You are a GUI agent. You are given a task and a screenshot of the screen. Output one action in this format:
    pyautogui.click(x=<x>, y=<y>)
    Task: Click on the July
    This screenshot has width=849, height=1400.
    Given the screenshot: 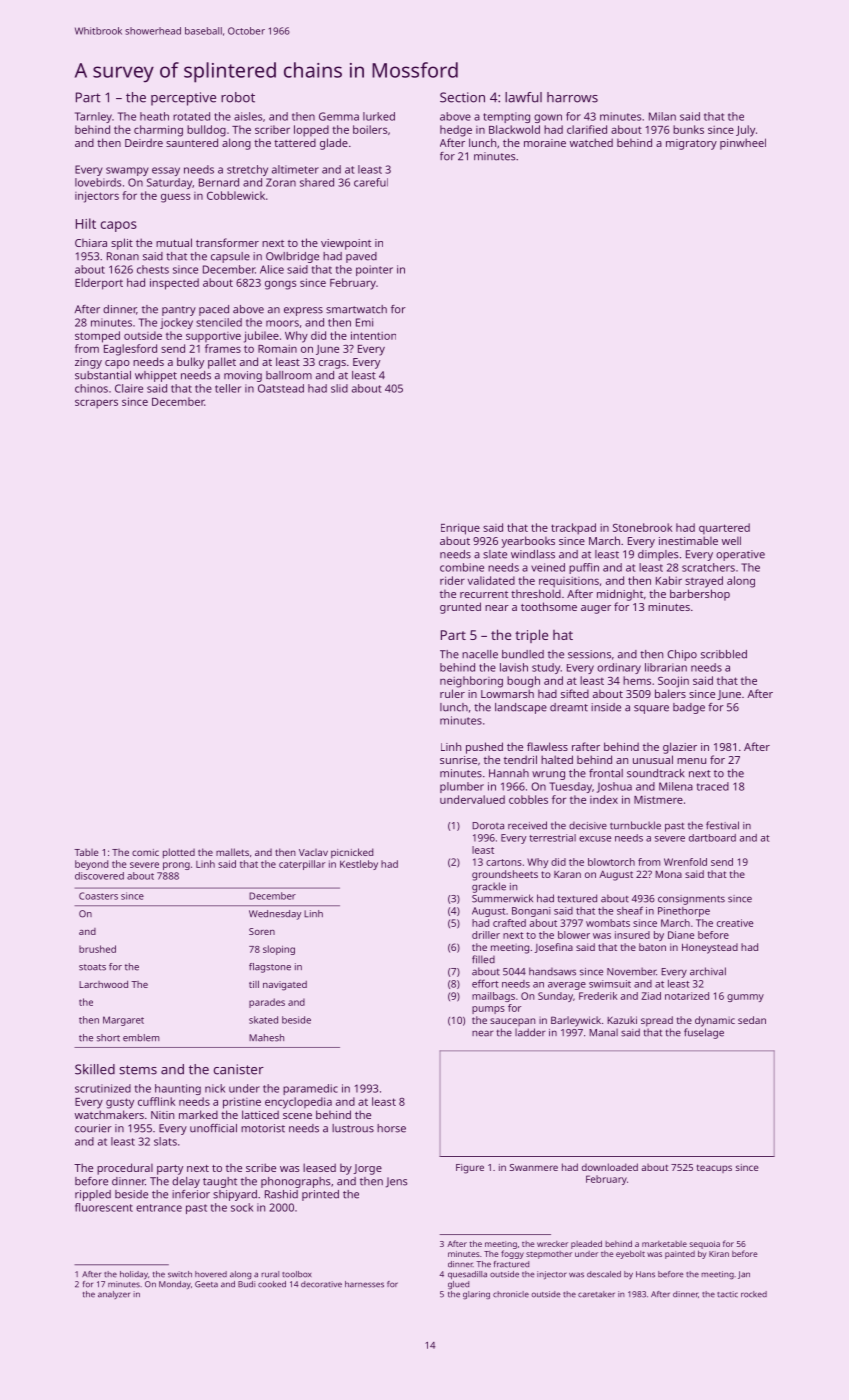 What is the action you would take?
    pyautogui.click(x=745, y=131)
